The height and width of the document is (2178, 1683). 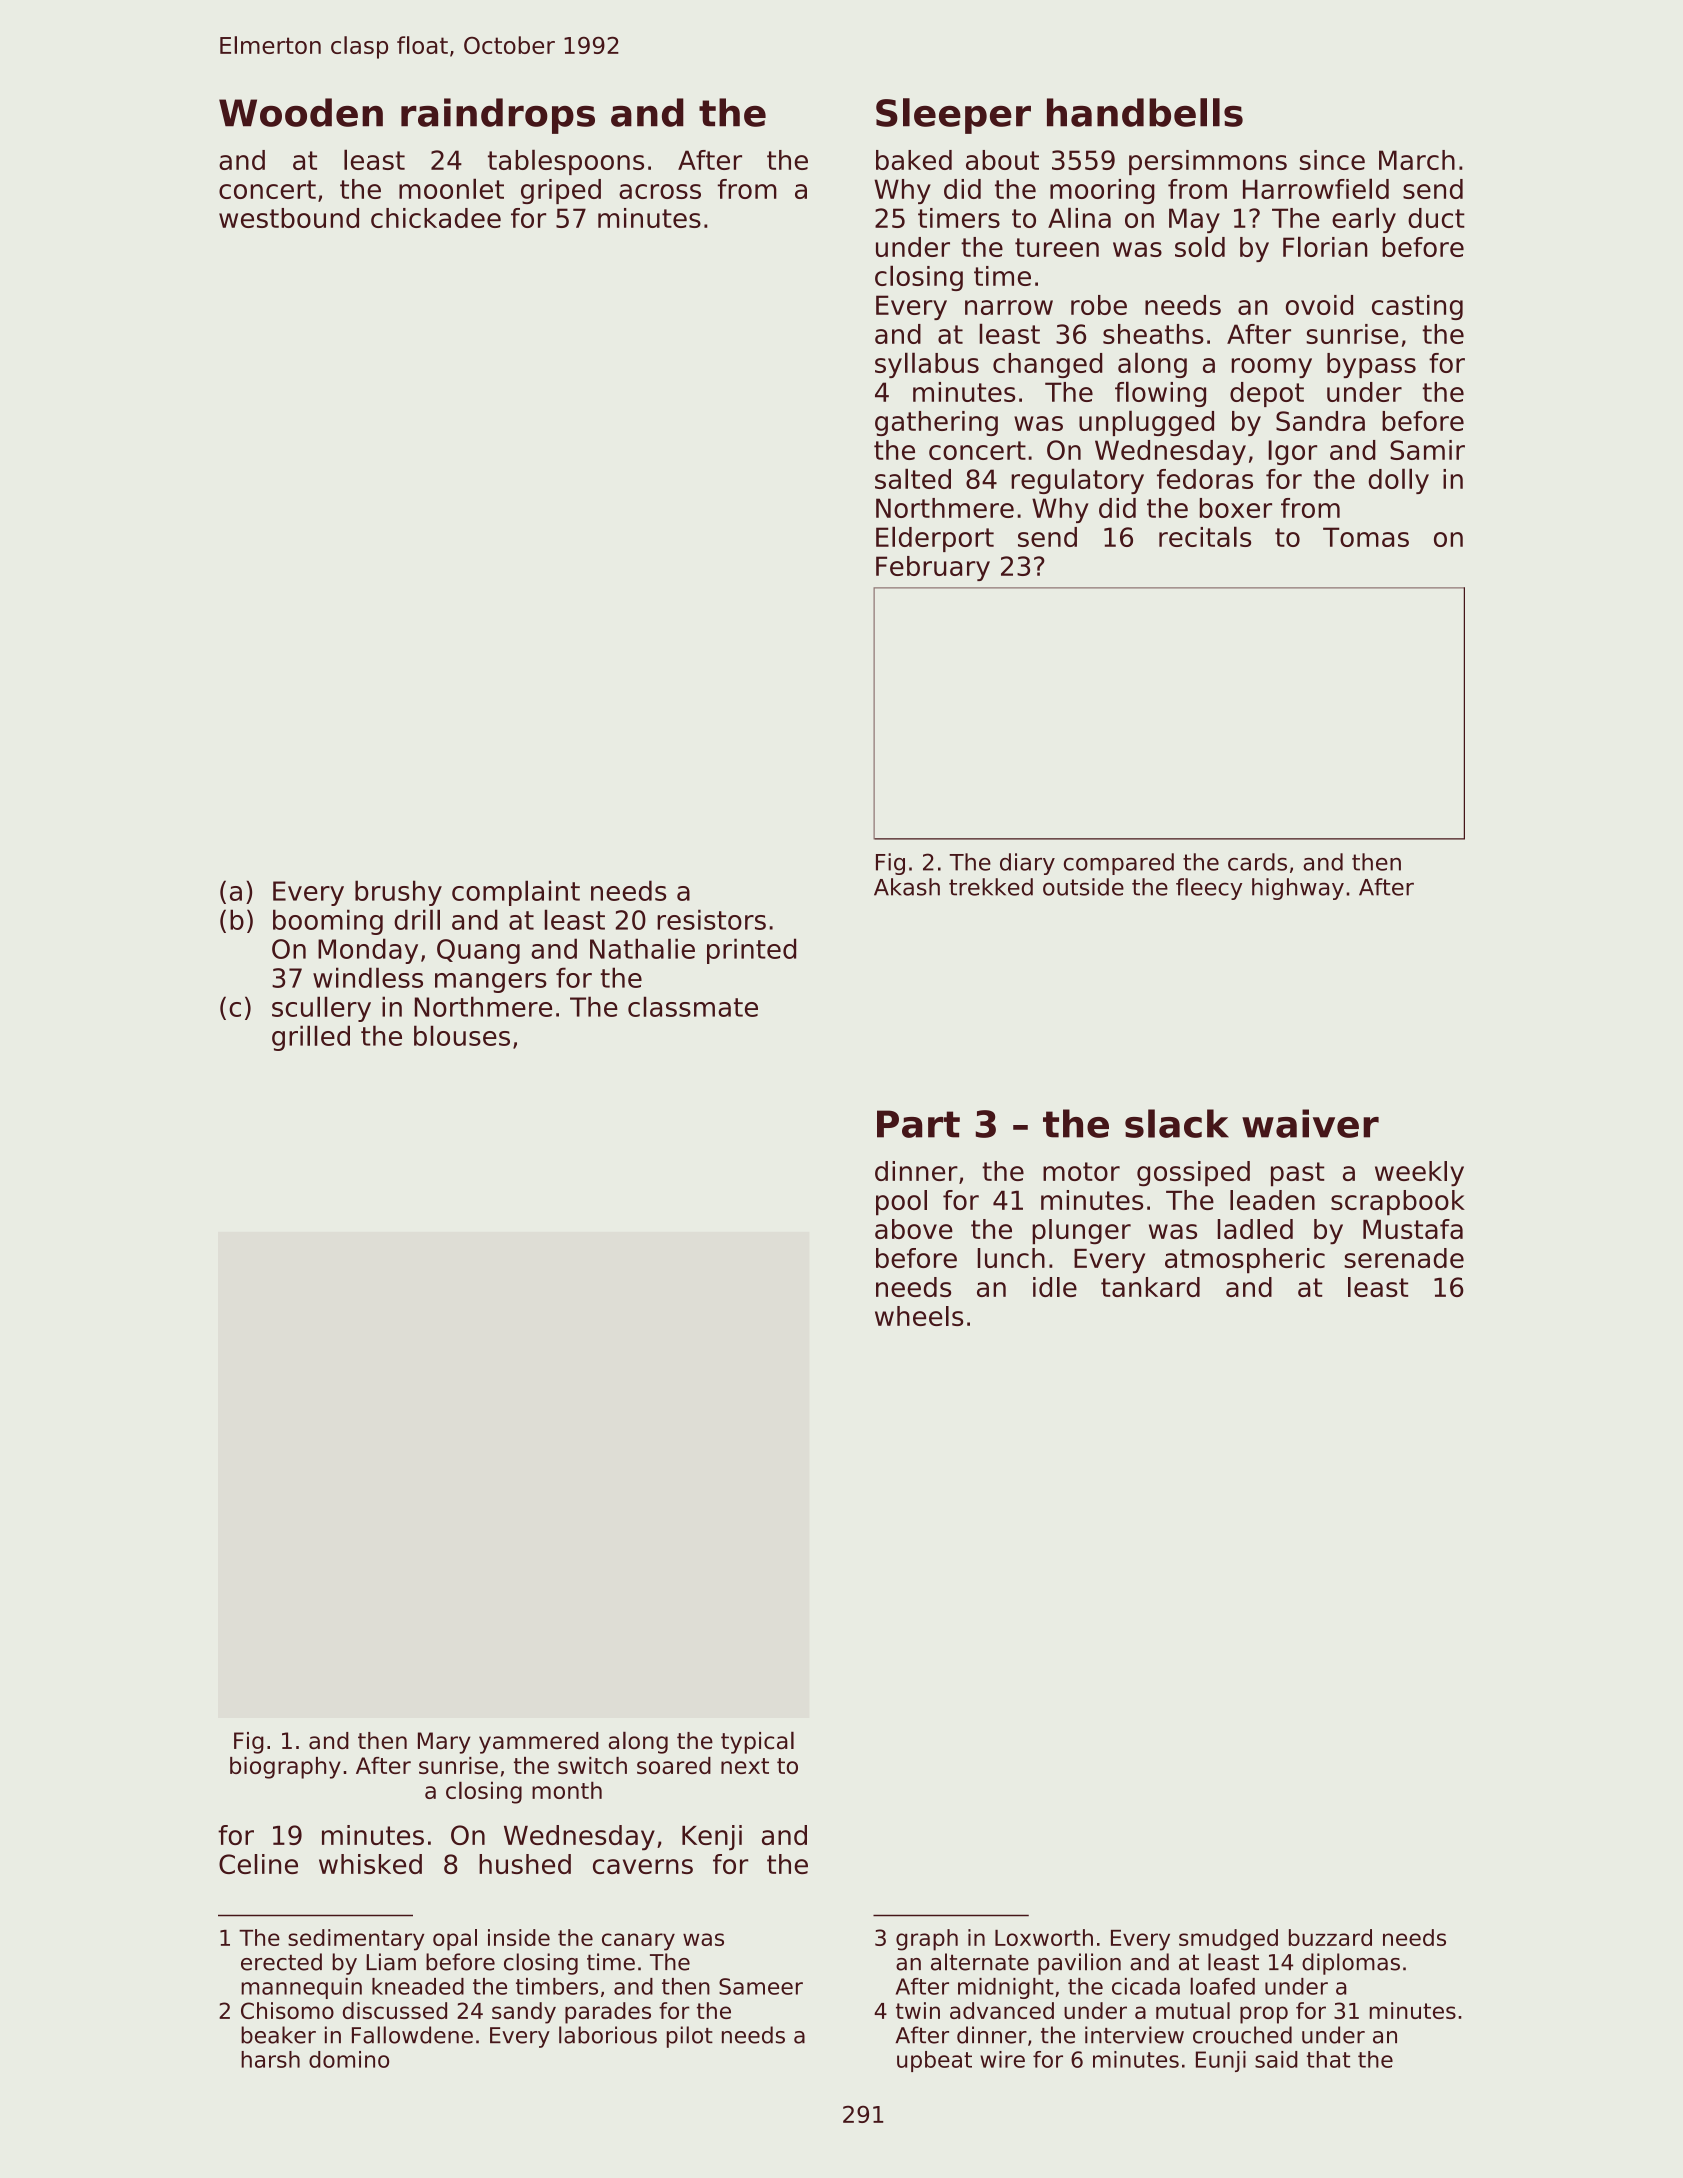 I want to click on beaker, so click(x=278, y=2035).
